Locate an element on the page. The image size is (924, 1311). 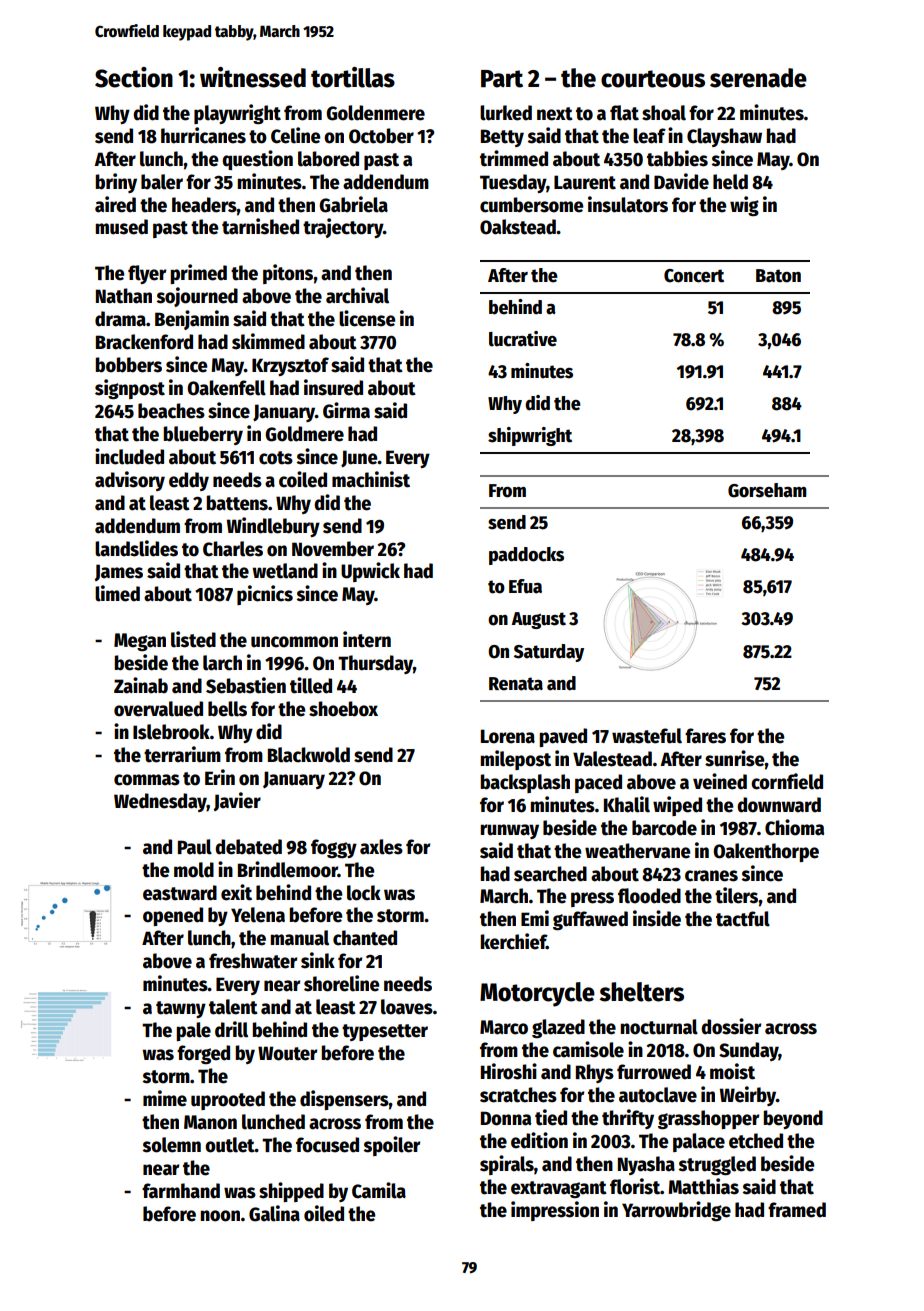
noon is located at coordinates (220, 1216).
